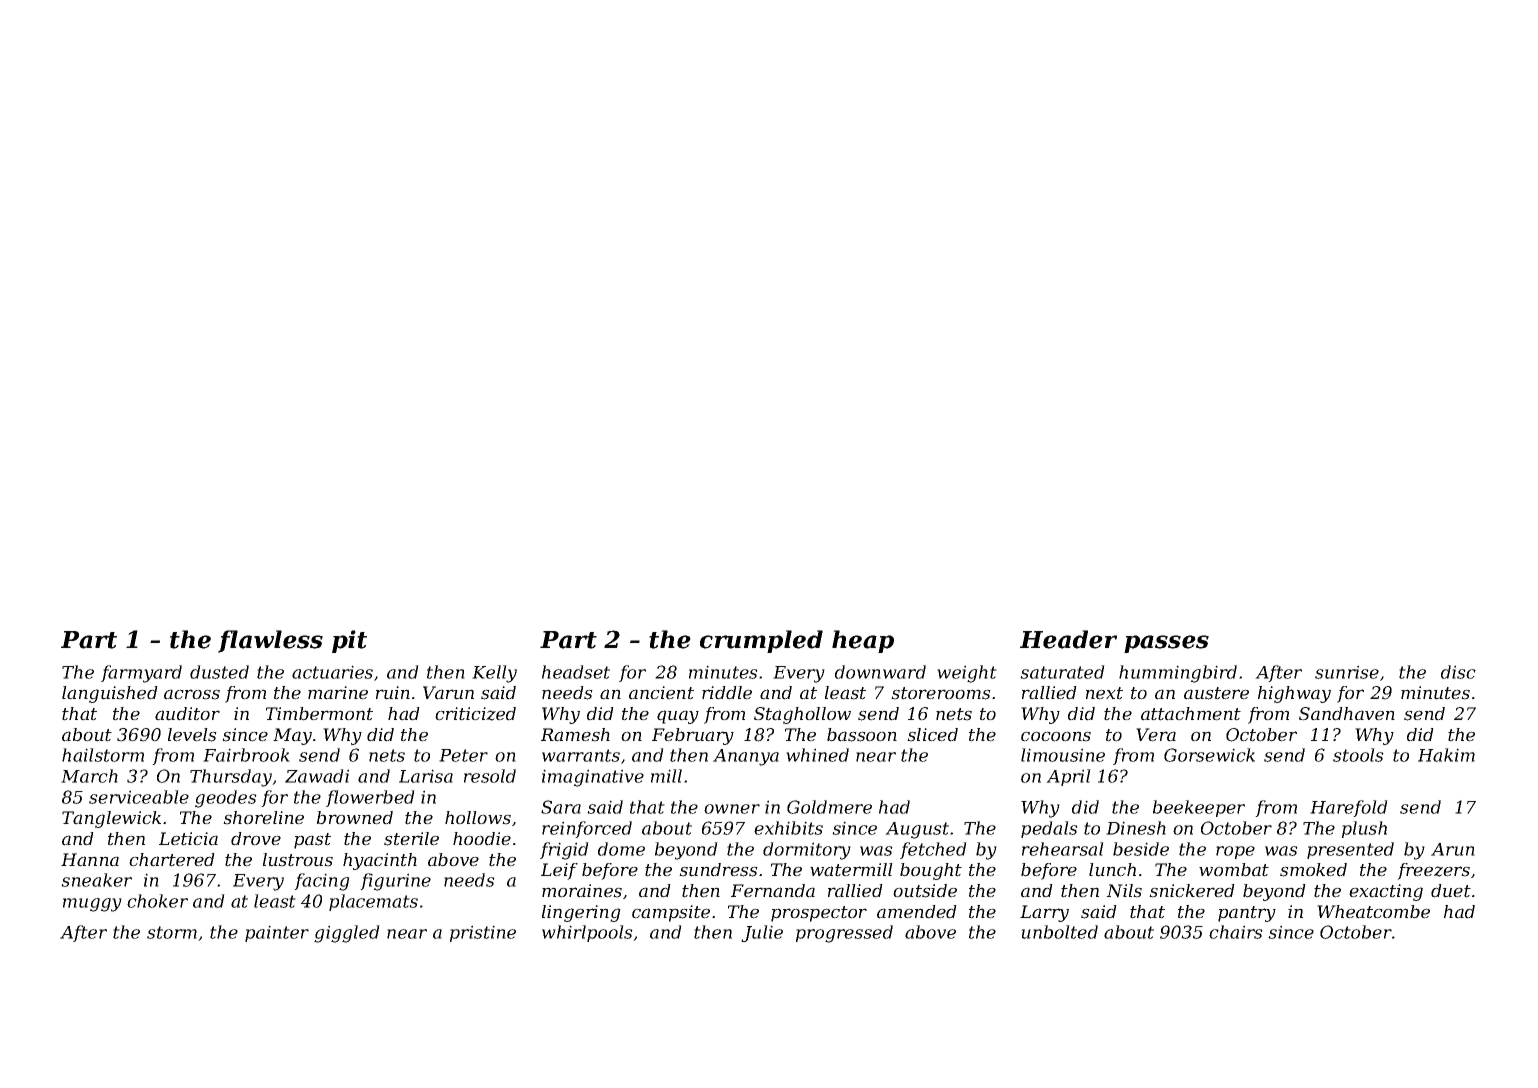  What do you see at coordinates (1192, 891) in the screenshot?
I see `snickered` at bounding box center [1192, 891].
